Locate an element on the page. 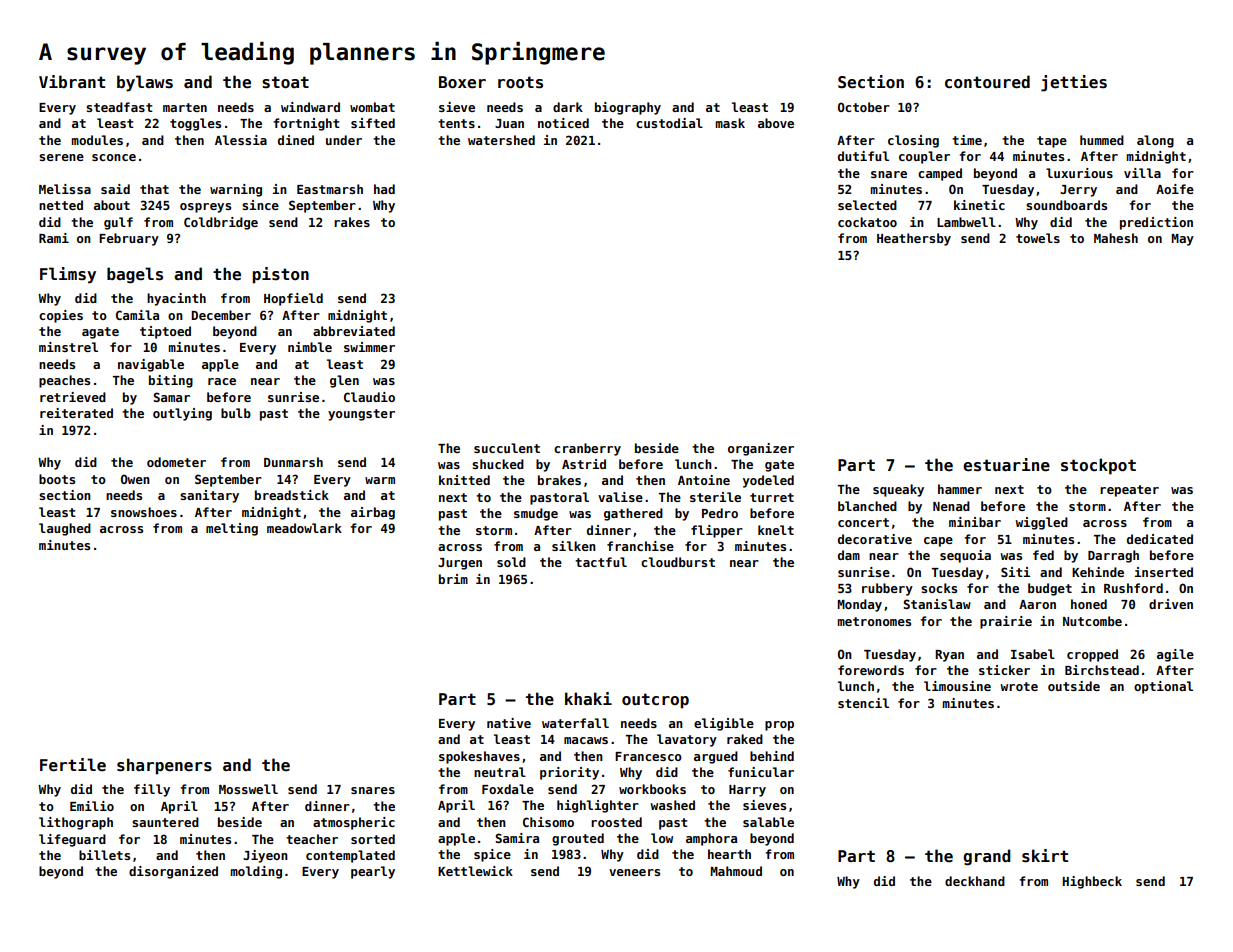  Vibrant is located at coordinates (72, 81).
